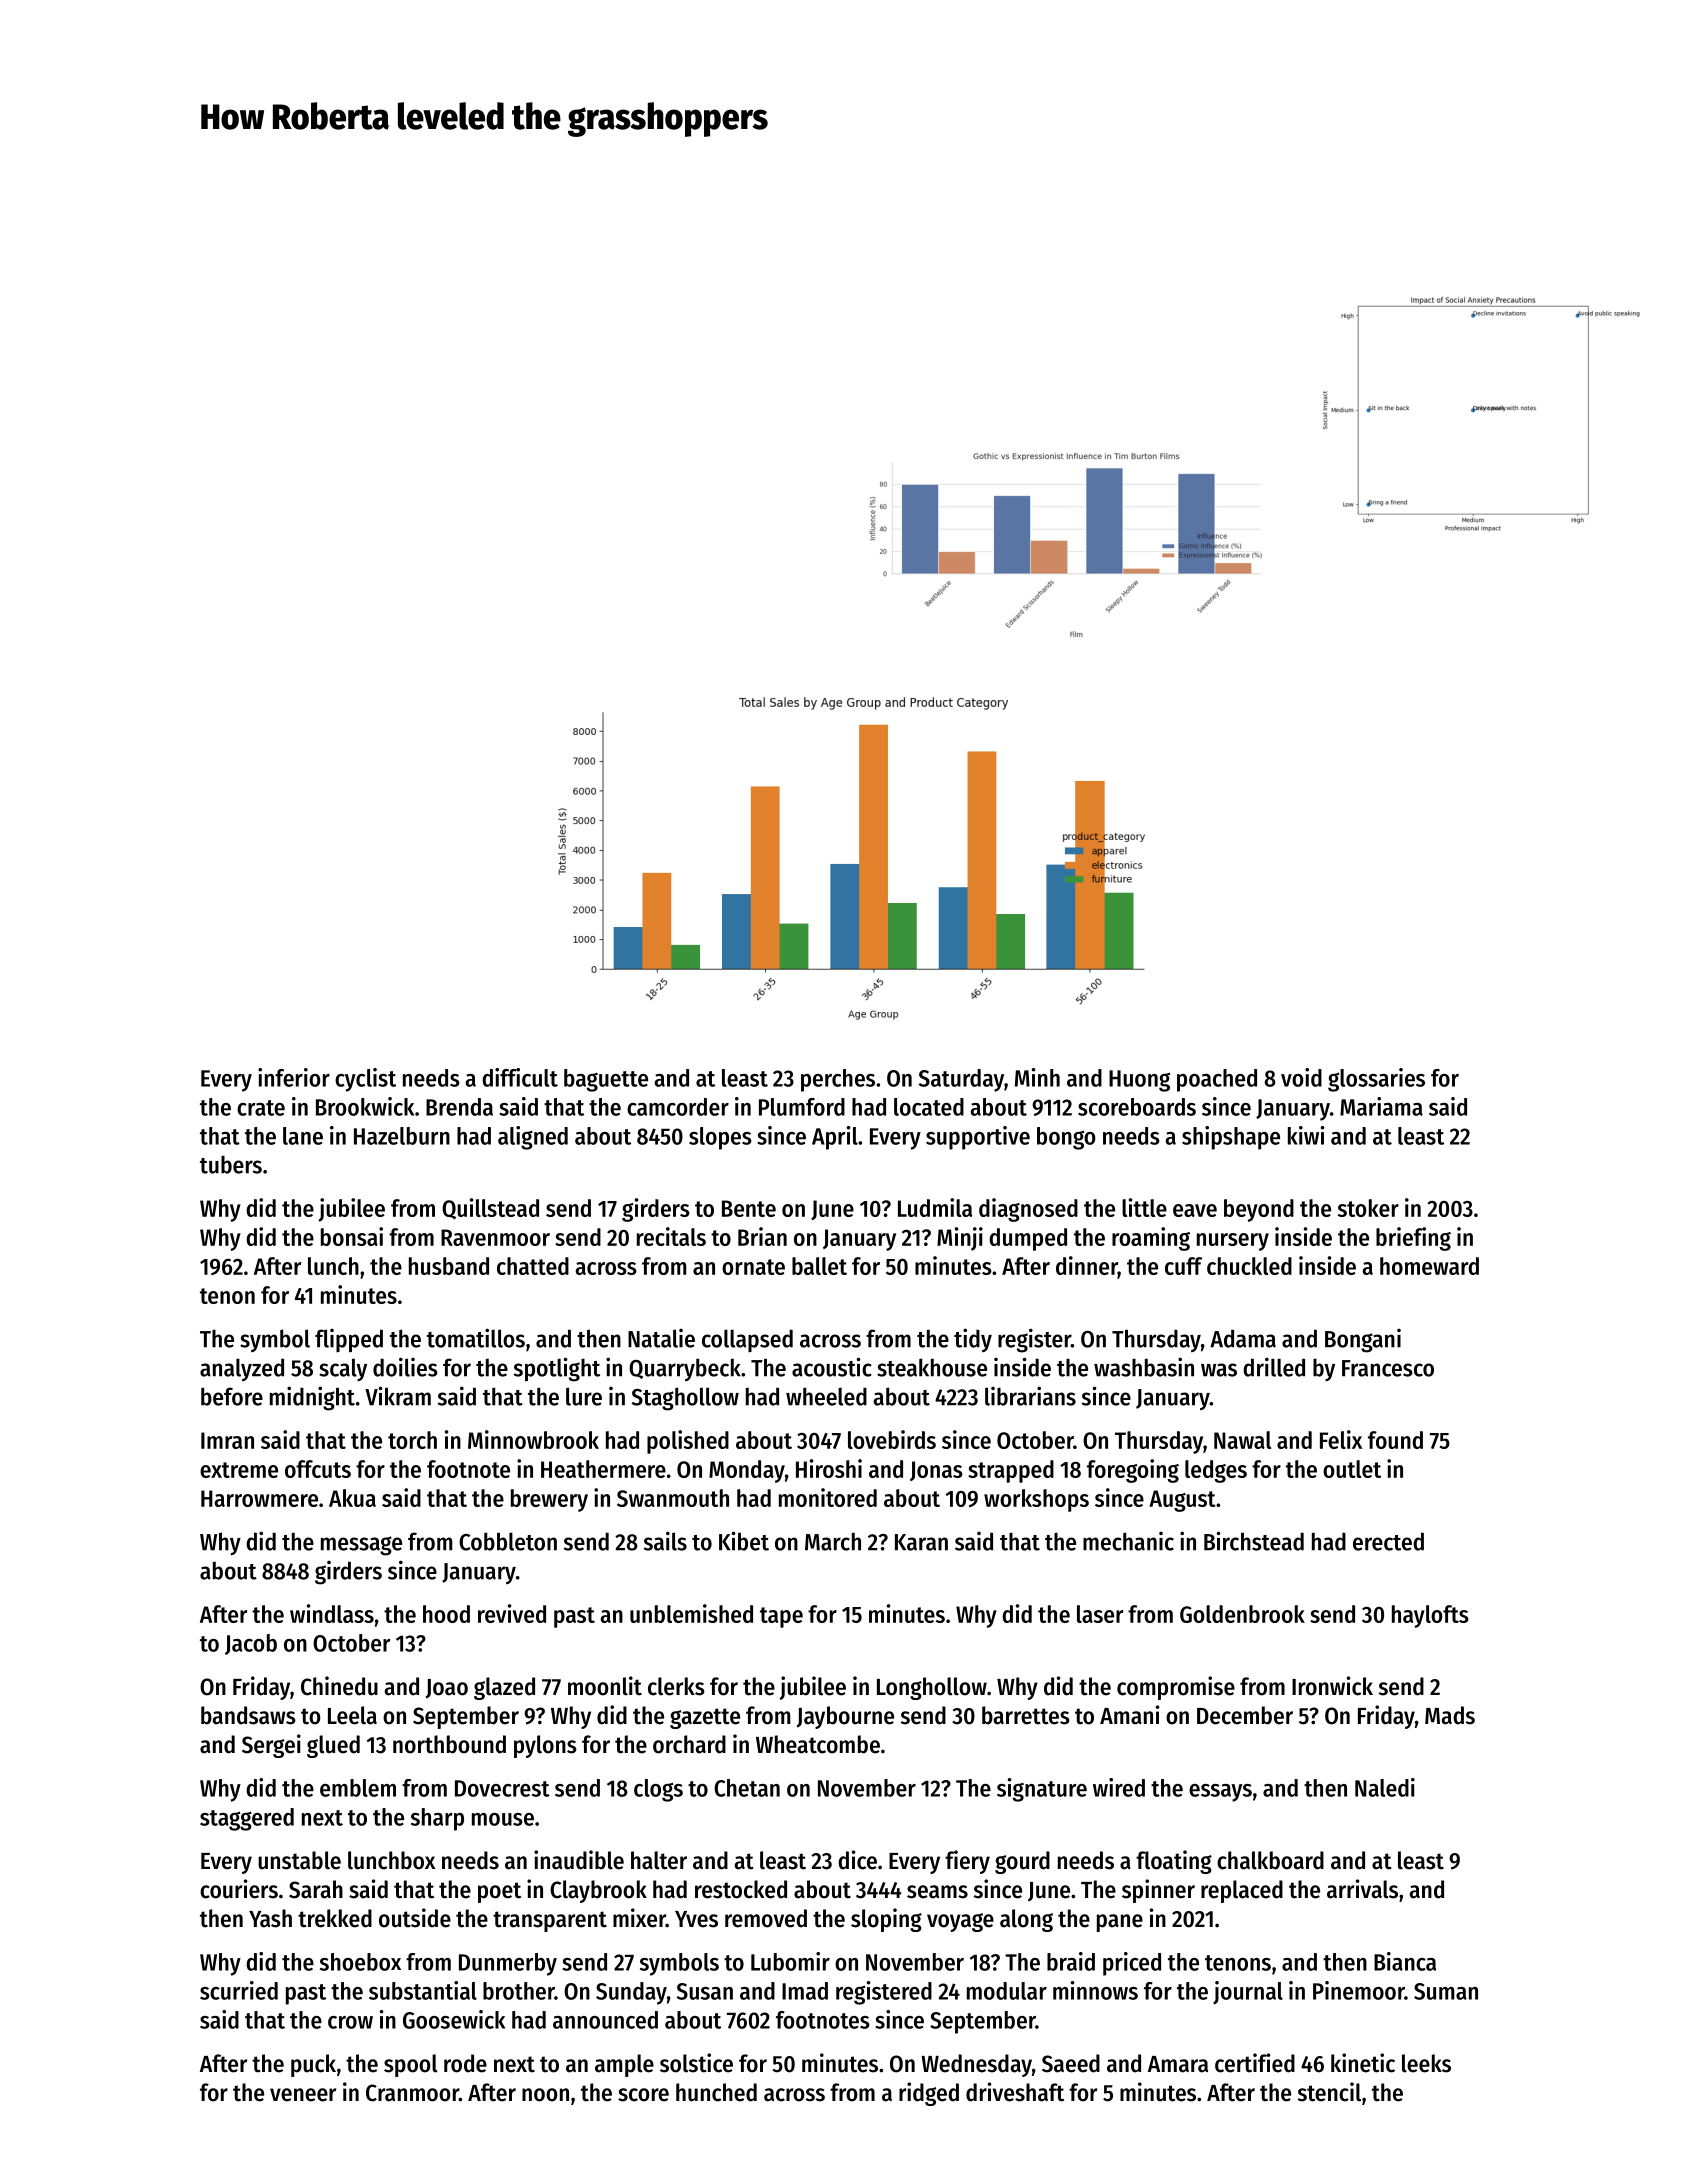 The width and height of the image is (1683, 2178). What do you see at coordinates (838, 1080) in the image?
I see `perches` at bounding box center [838, 1080].
